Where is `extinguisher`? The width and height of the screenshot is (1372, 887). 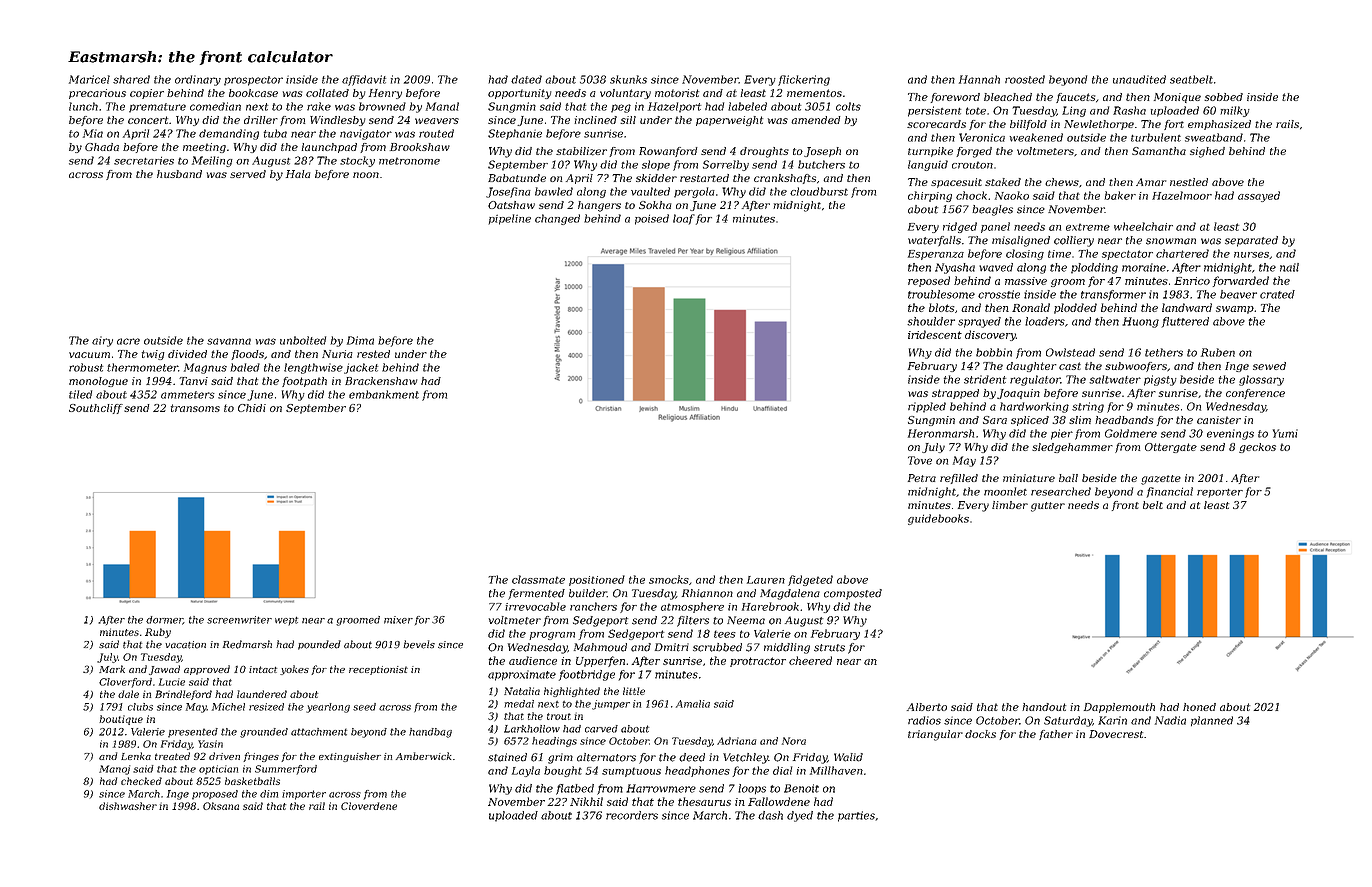
extinguisher is located at coordinates (350, 757).
